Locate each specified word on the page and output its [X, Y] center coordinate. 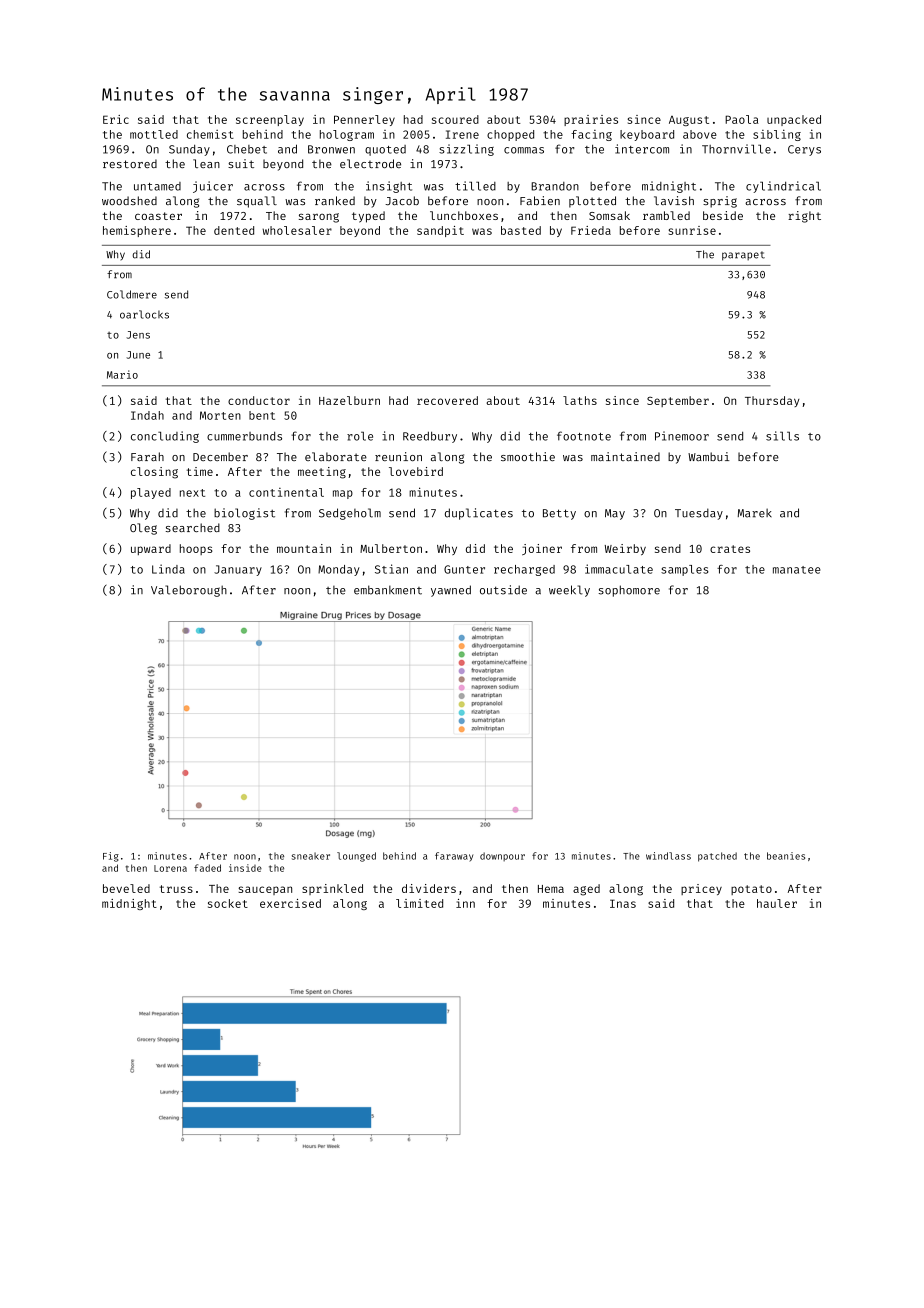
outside [503, 590]
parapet [743, 256]
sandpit [440, 231]
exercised [290, 903]
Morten [220, 415]
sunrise [692, 230]
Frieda [591, 230]
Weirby [625, 549]
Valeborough [189, 591]
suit [241, 163]
